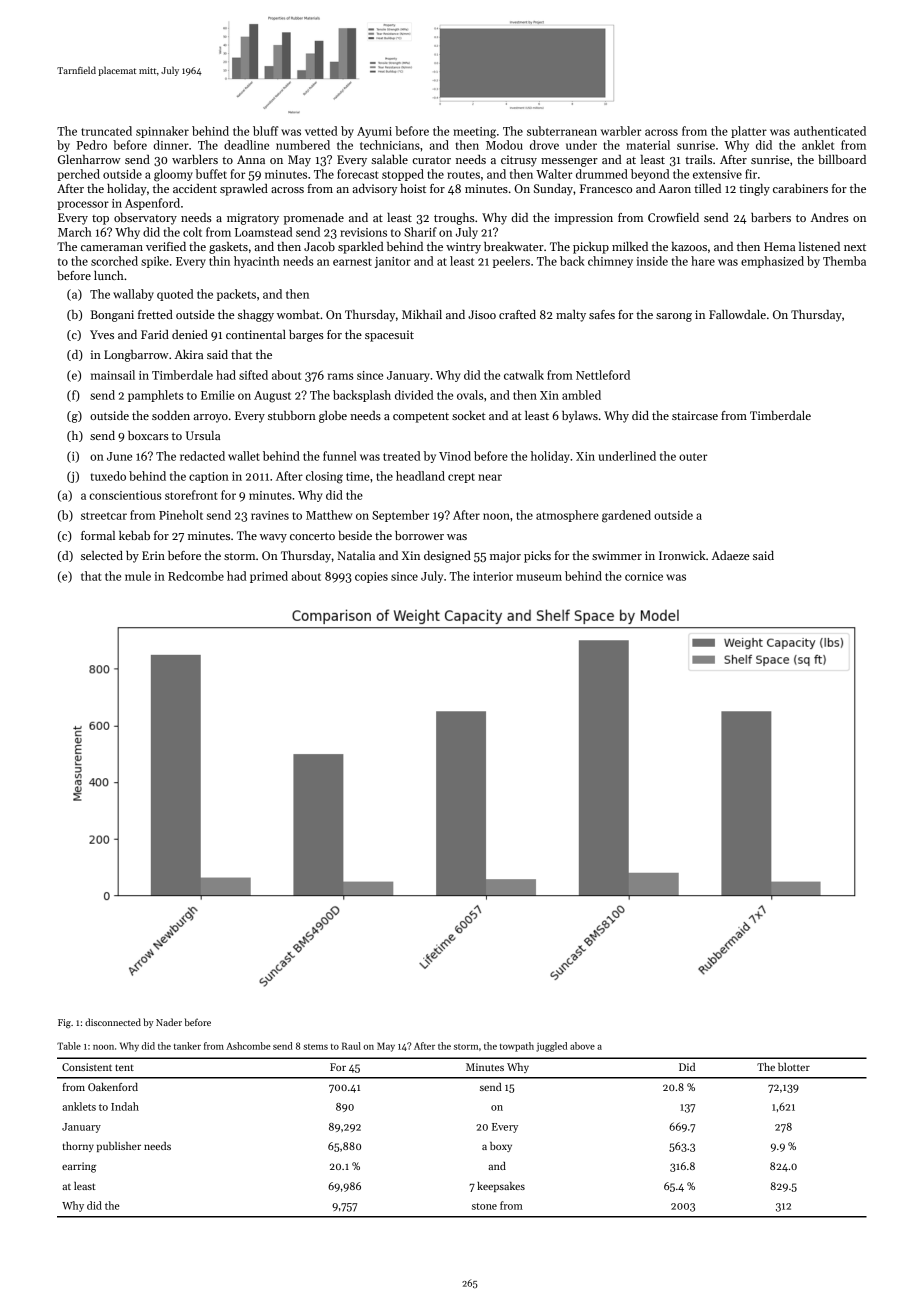 This page has width=924, height=1308. I want to click on above, so click(582, 1046).
